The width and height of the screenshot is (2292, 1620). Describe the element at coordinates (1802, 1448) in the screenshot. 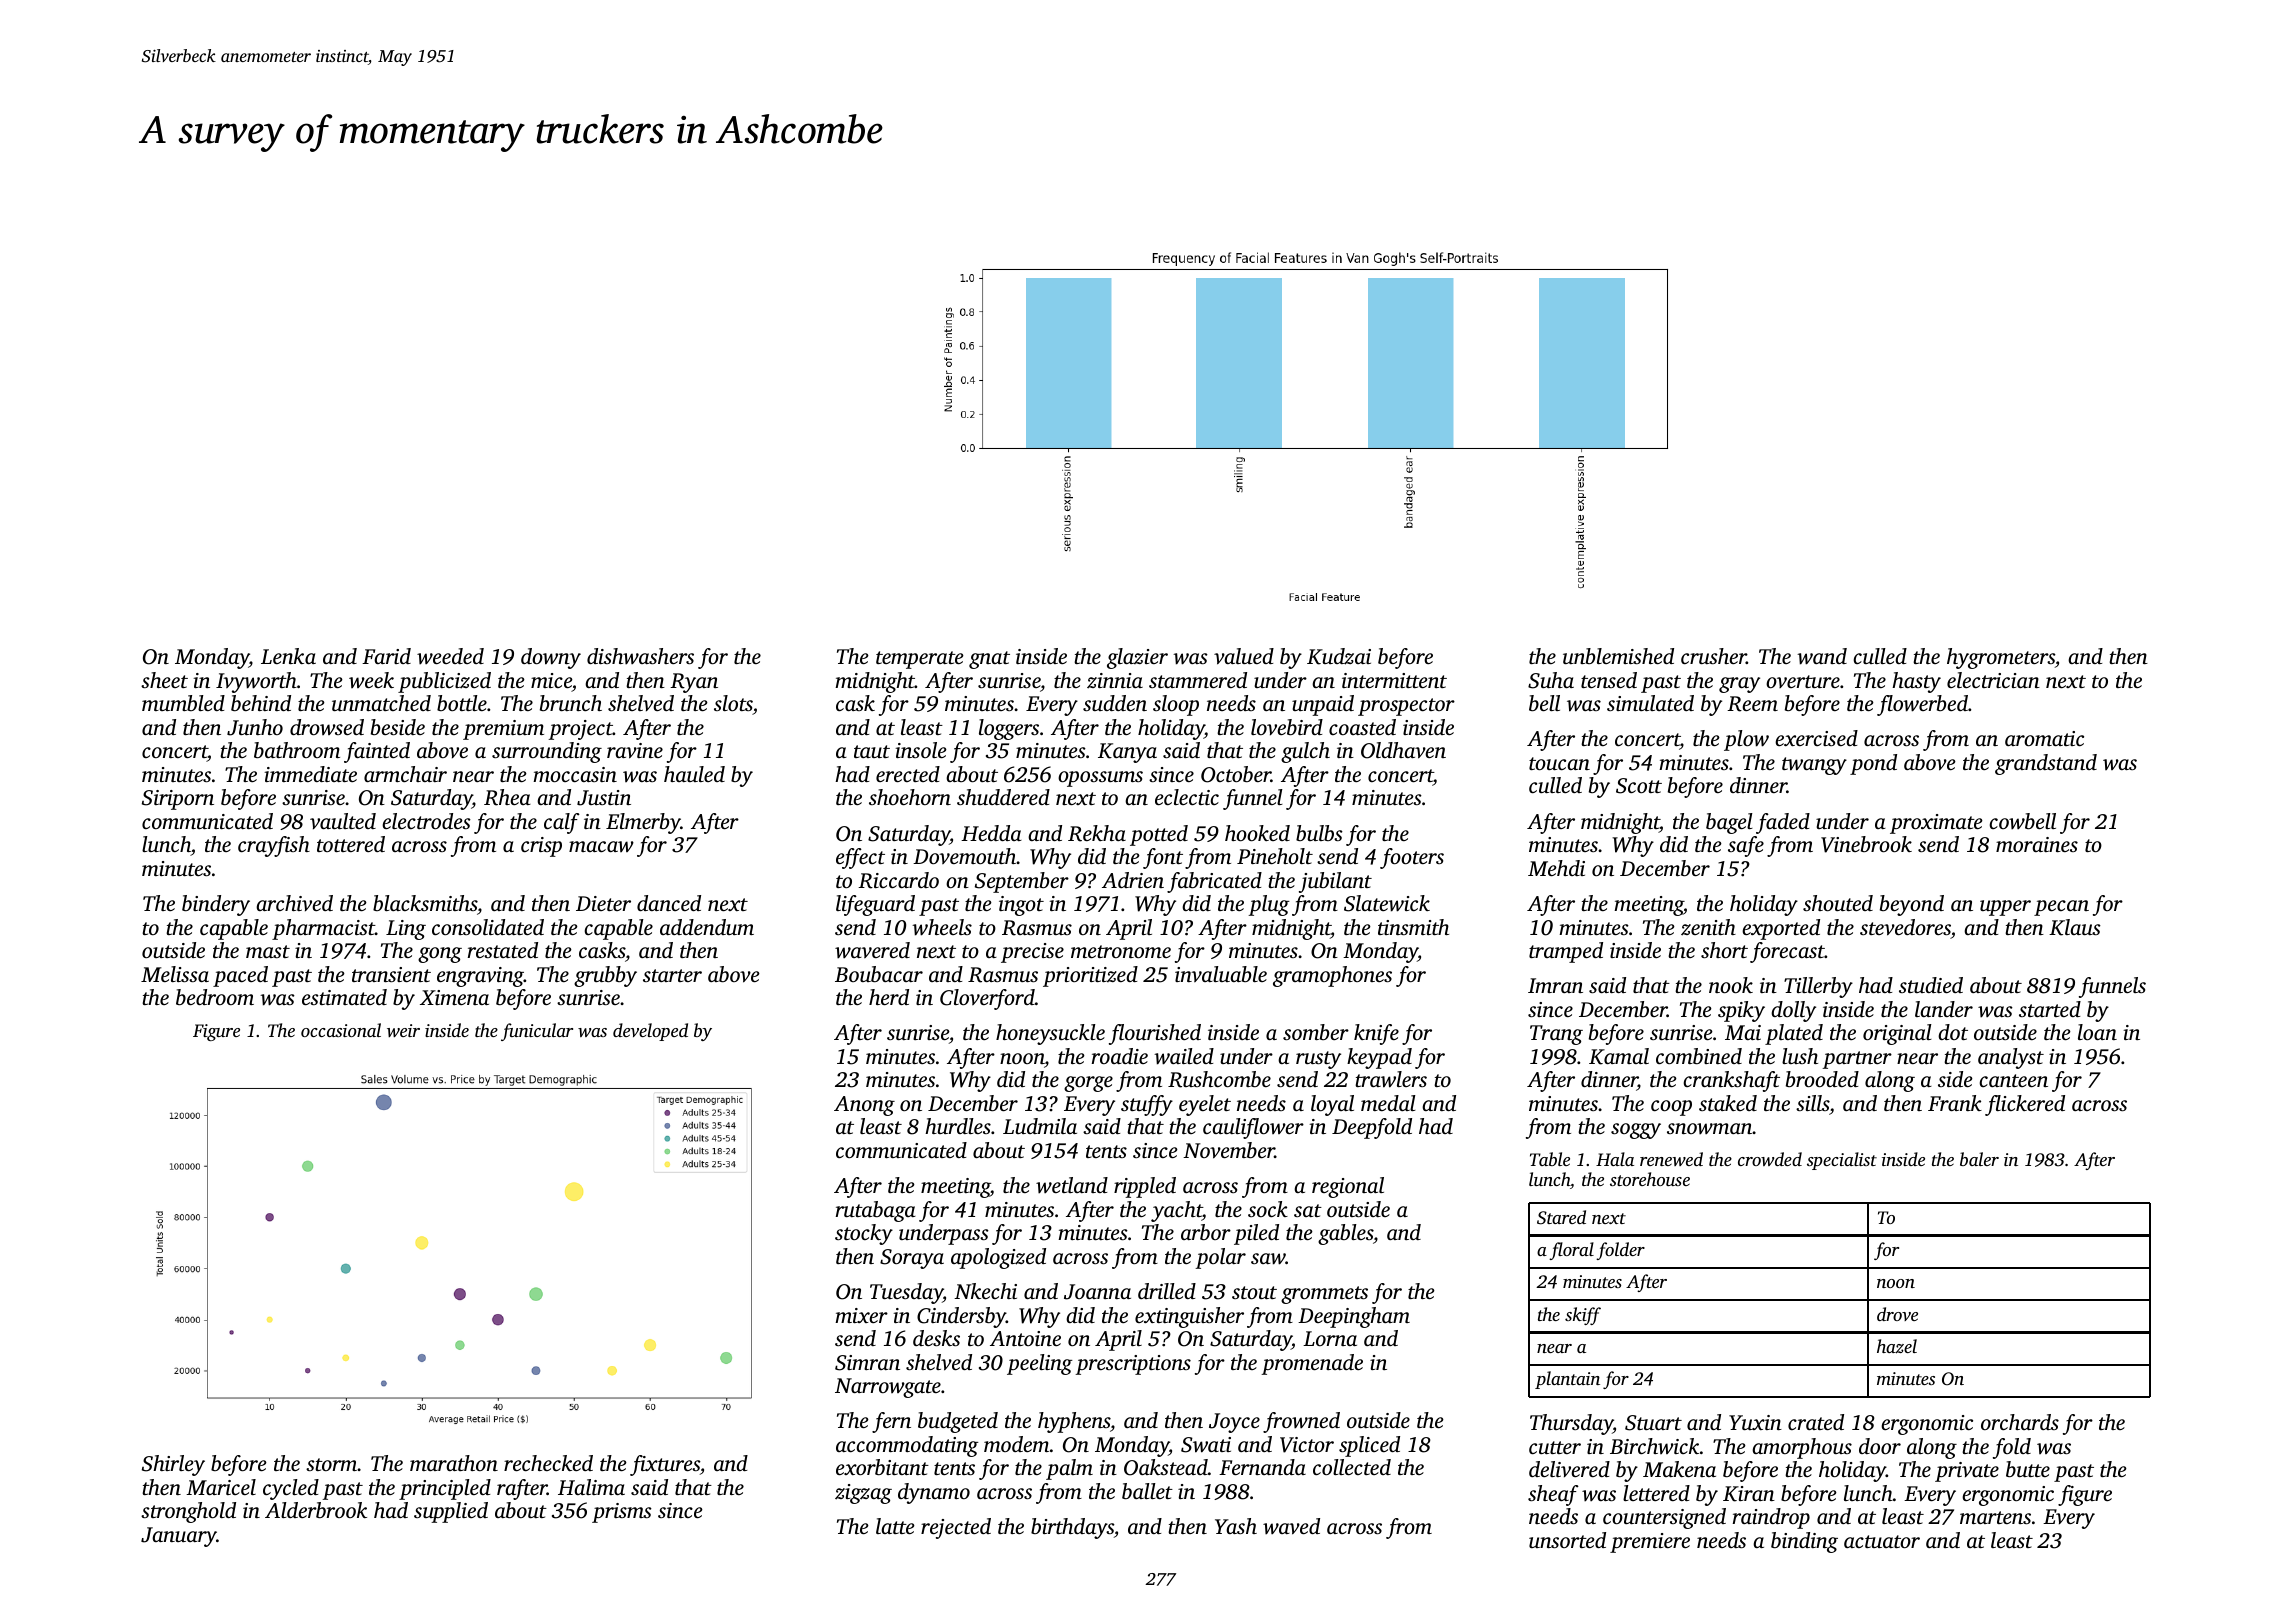

I see `amorphous` at that location.
